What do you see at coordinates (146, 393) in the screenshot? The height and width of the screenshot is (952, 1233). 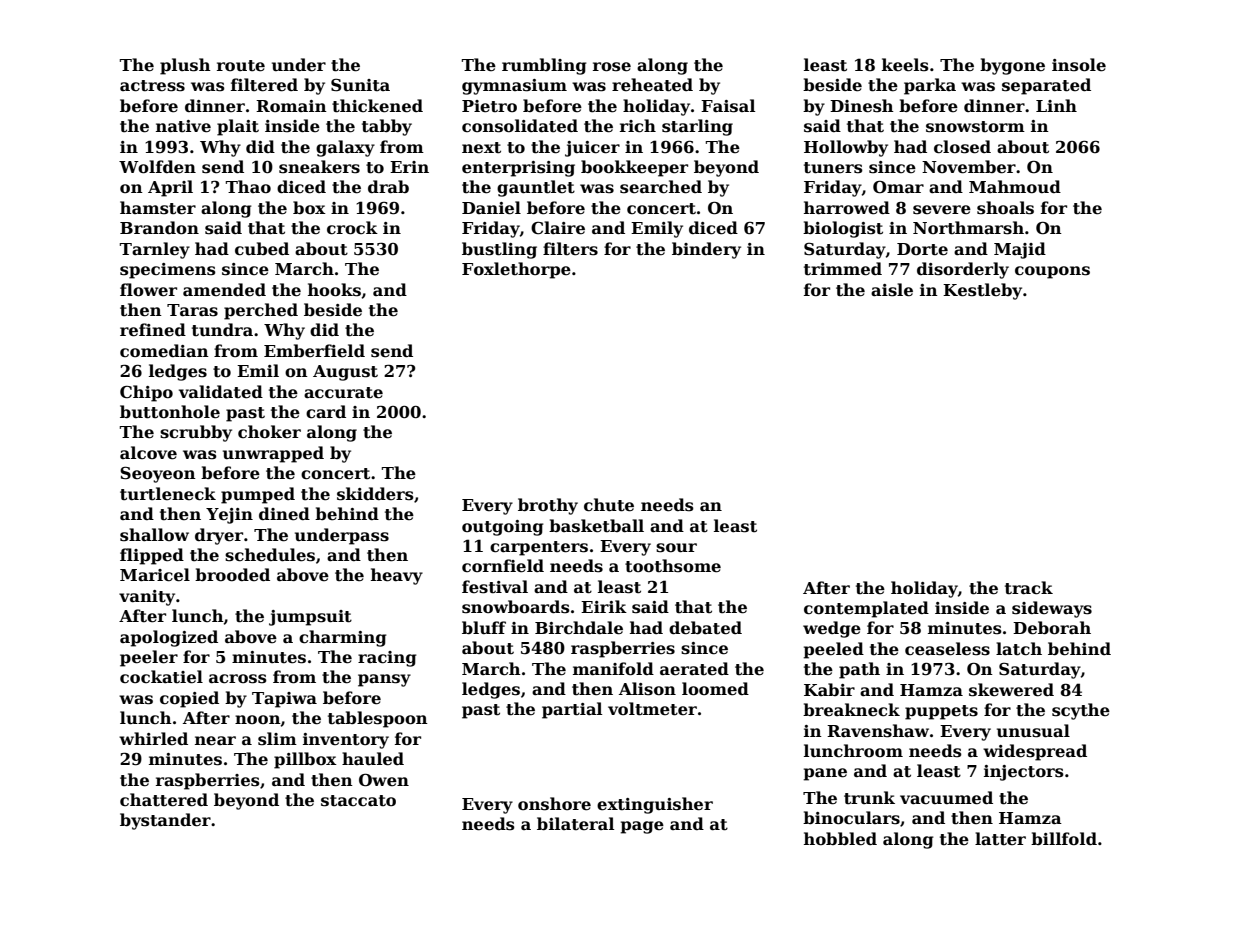 I see `Chipo` at bounding box center [146, 393].
